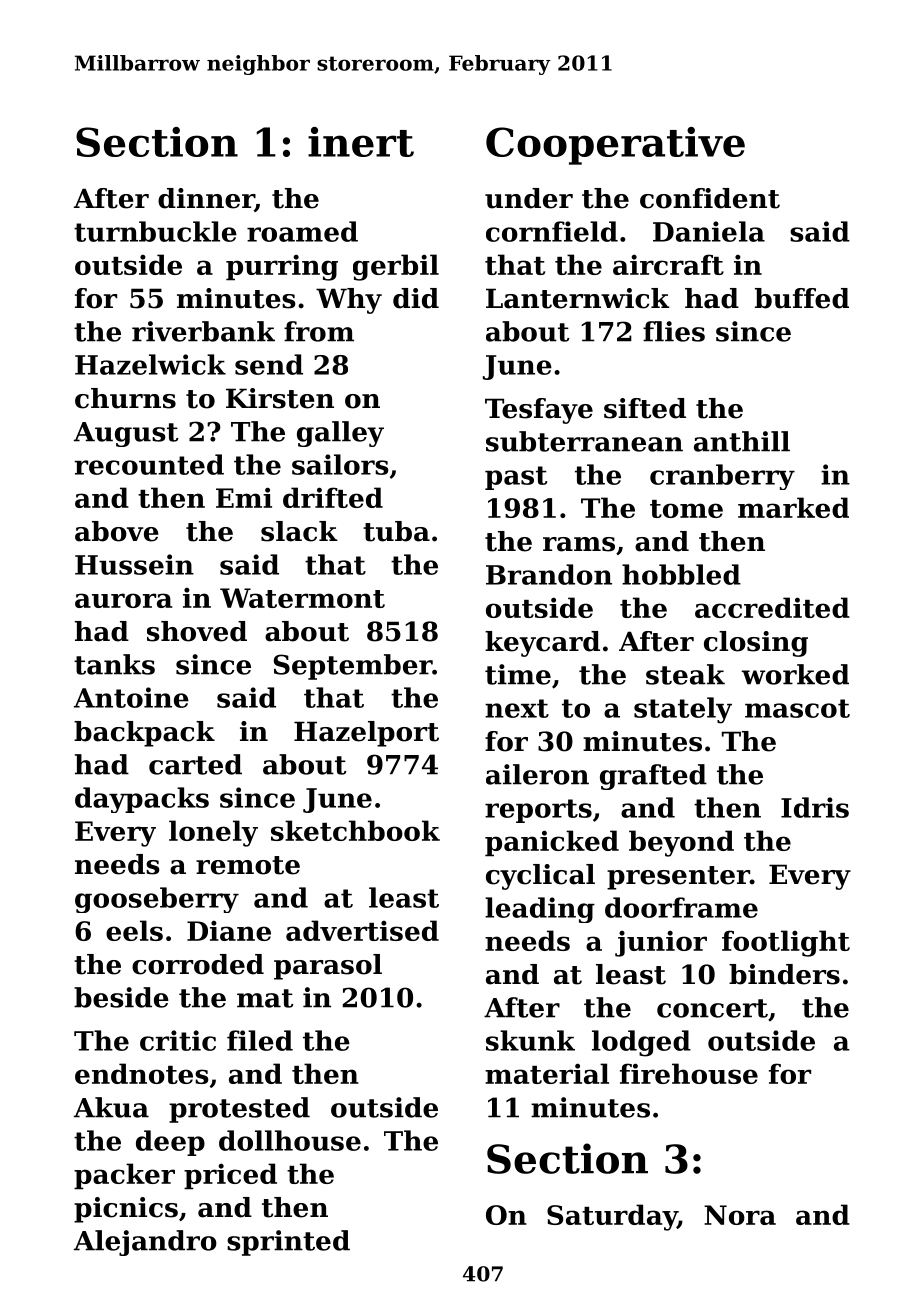 Image resolution: width=924 pixels, height=1311 pixels. Describe the element at coordinates (149, 464) in the image. I see `recounted` at that location.
